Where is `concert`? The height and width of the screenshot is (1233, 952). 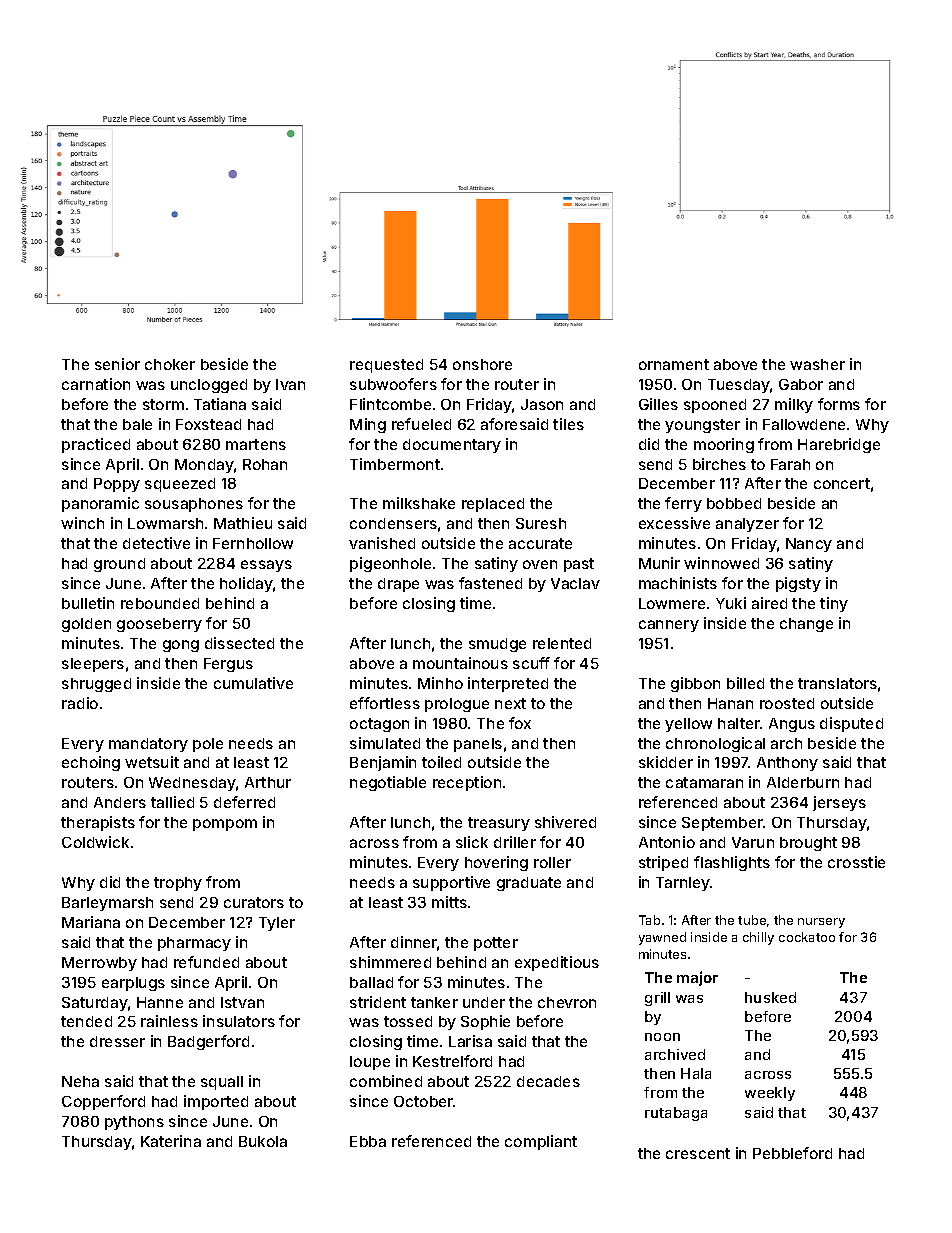 concert is located at coordinates (842, 483).
